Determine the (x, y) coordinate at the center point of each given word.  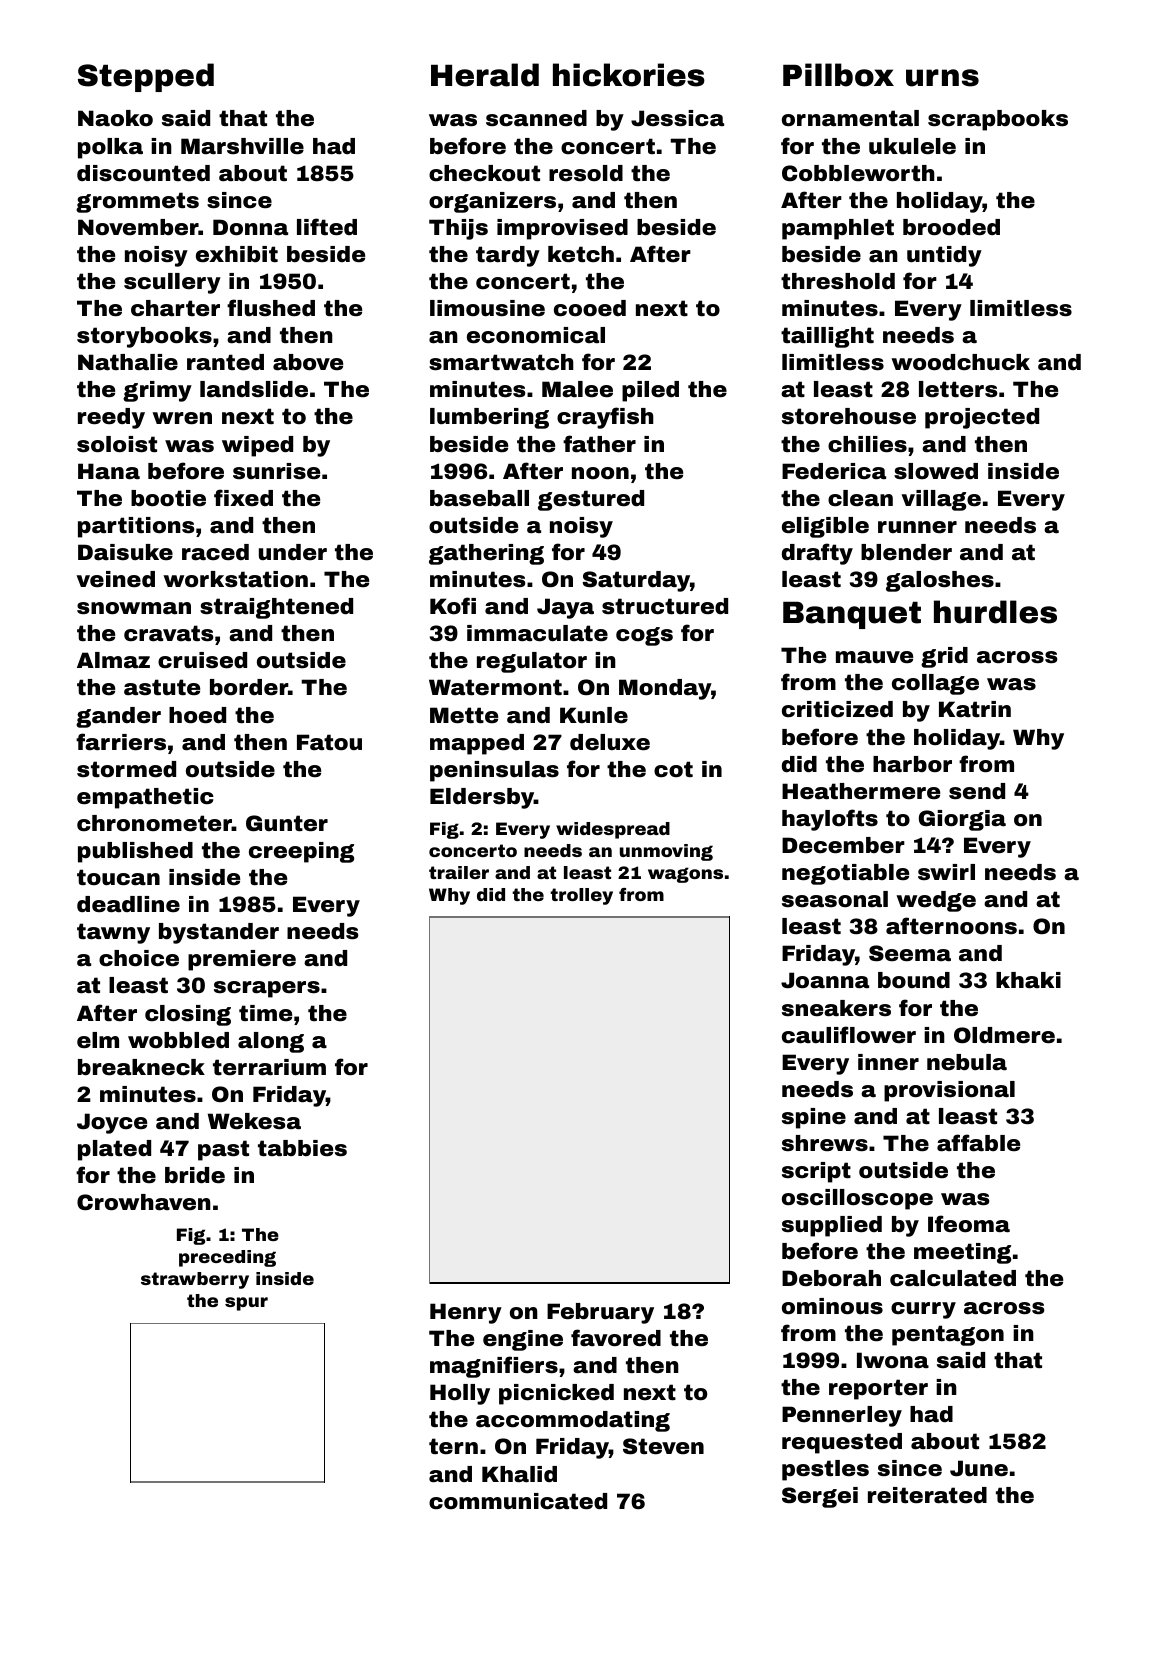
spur (246, 1304)
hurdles (995, 612)
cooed (590, 308)
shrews (825, 1143)
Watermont (495, 687)
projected (982, 418)
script (816, 1172)
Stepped (146, 77)
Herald (485, 75)
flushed (271, 307)
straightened (276, 608)
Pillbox (838, 75)
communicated (518, 1501)
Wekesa (254, 1121)
